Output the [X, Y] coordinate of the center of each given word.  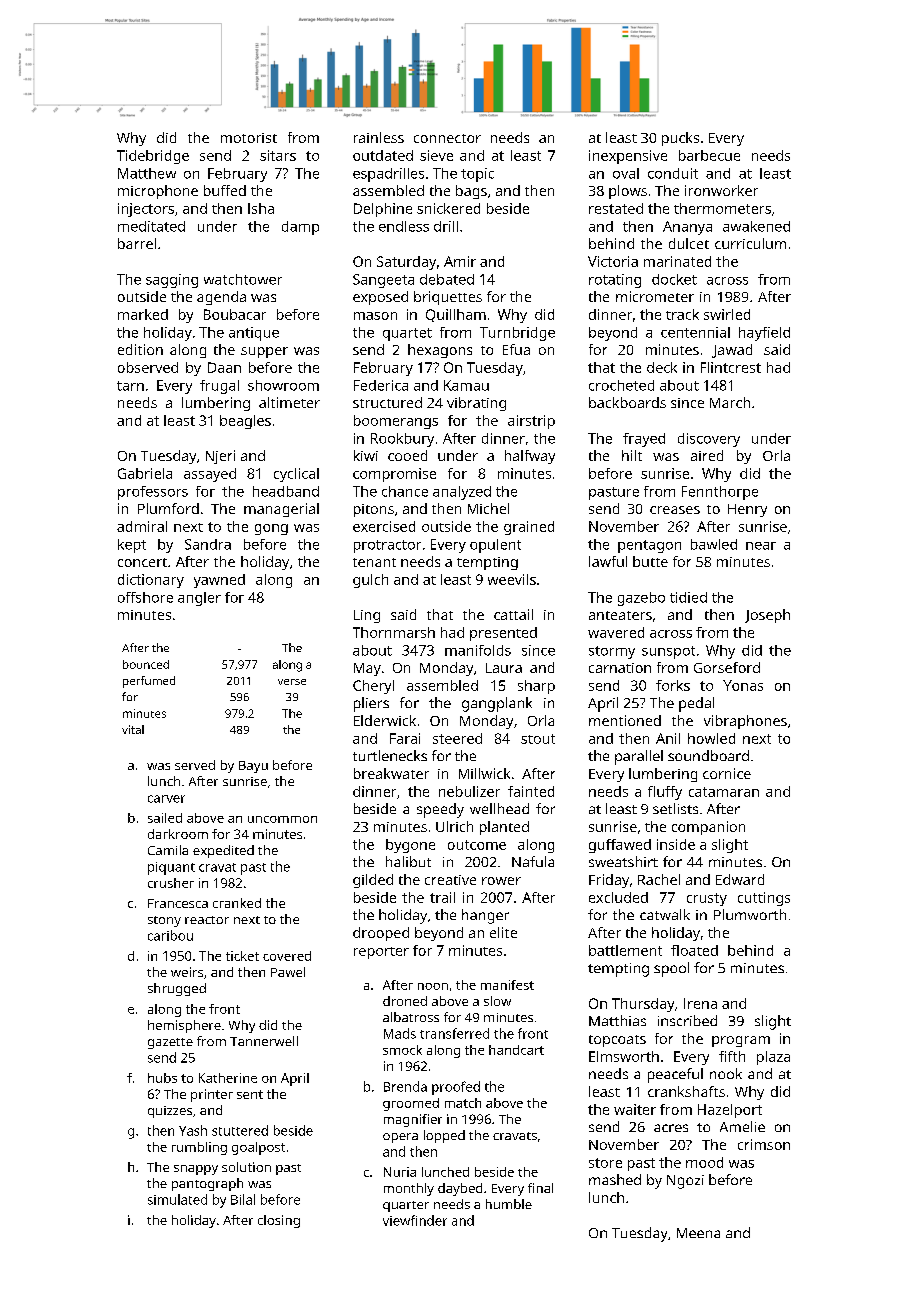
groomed [411, 1104]
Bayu [253, 767]
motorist [249, 138]
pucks [680, 139]
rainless [379, 137]
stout [538, 739]
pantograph [207, 1184]
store [605, 1163]
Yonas [743, 685]
